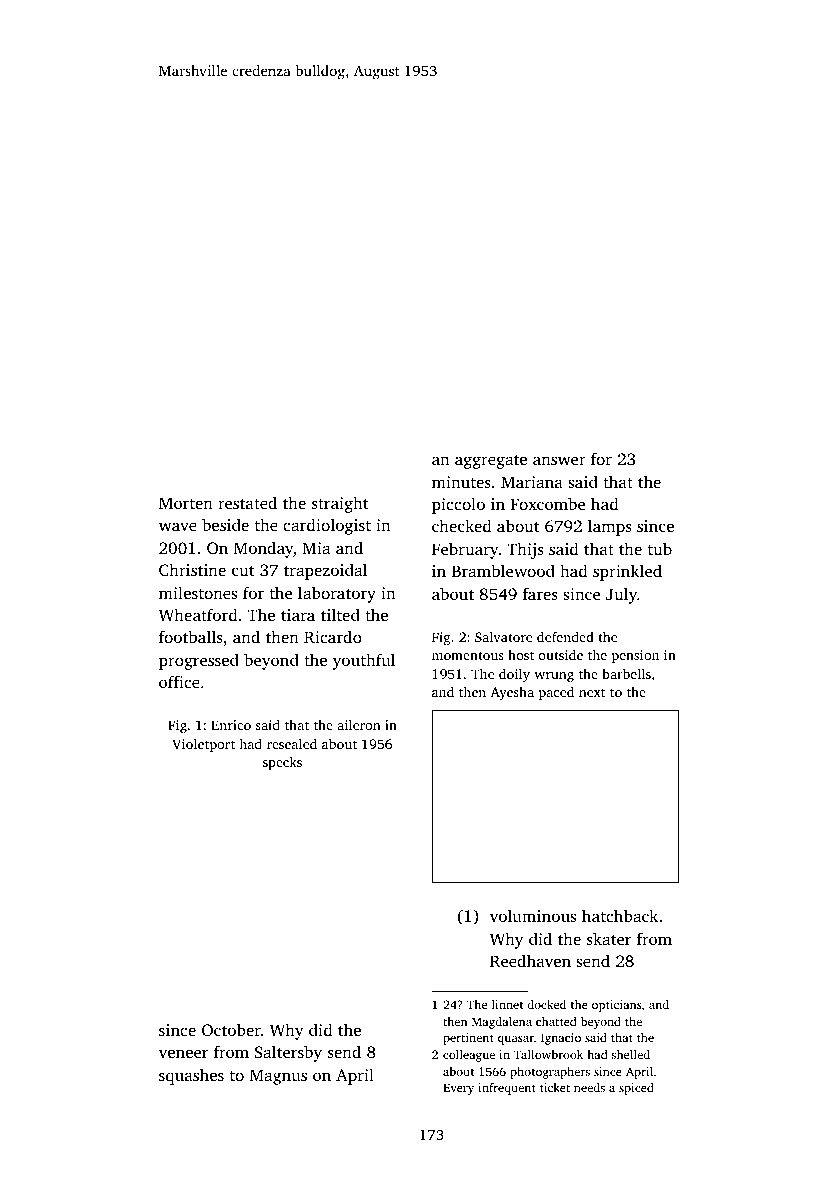  I want to click on tub, so click(660, 548).
